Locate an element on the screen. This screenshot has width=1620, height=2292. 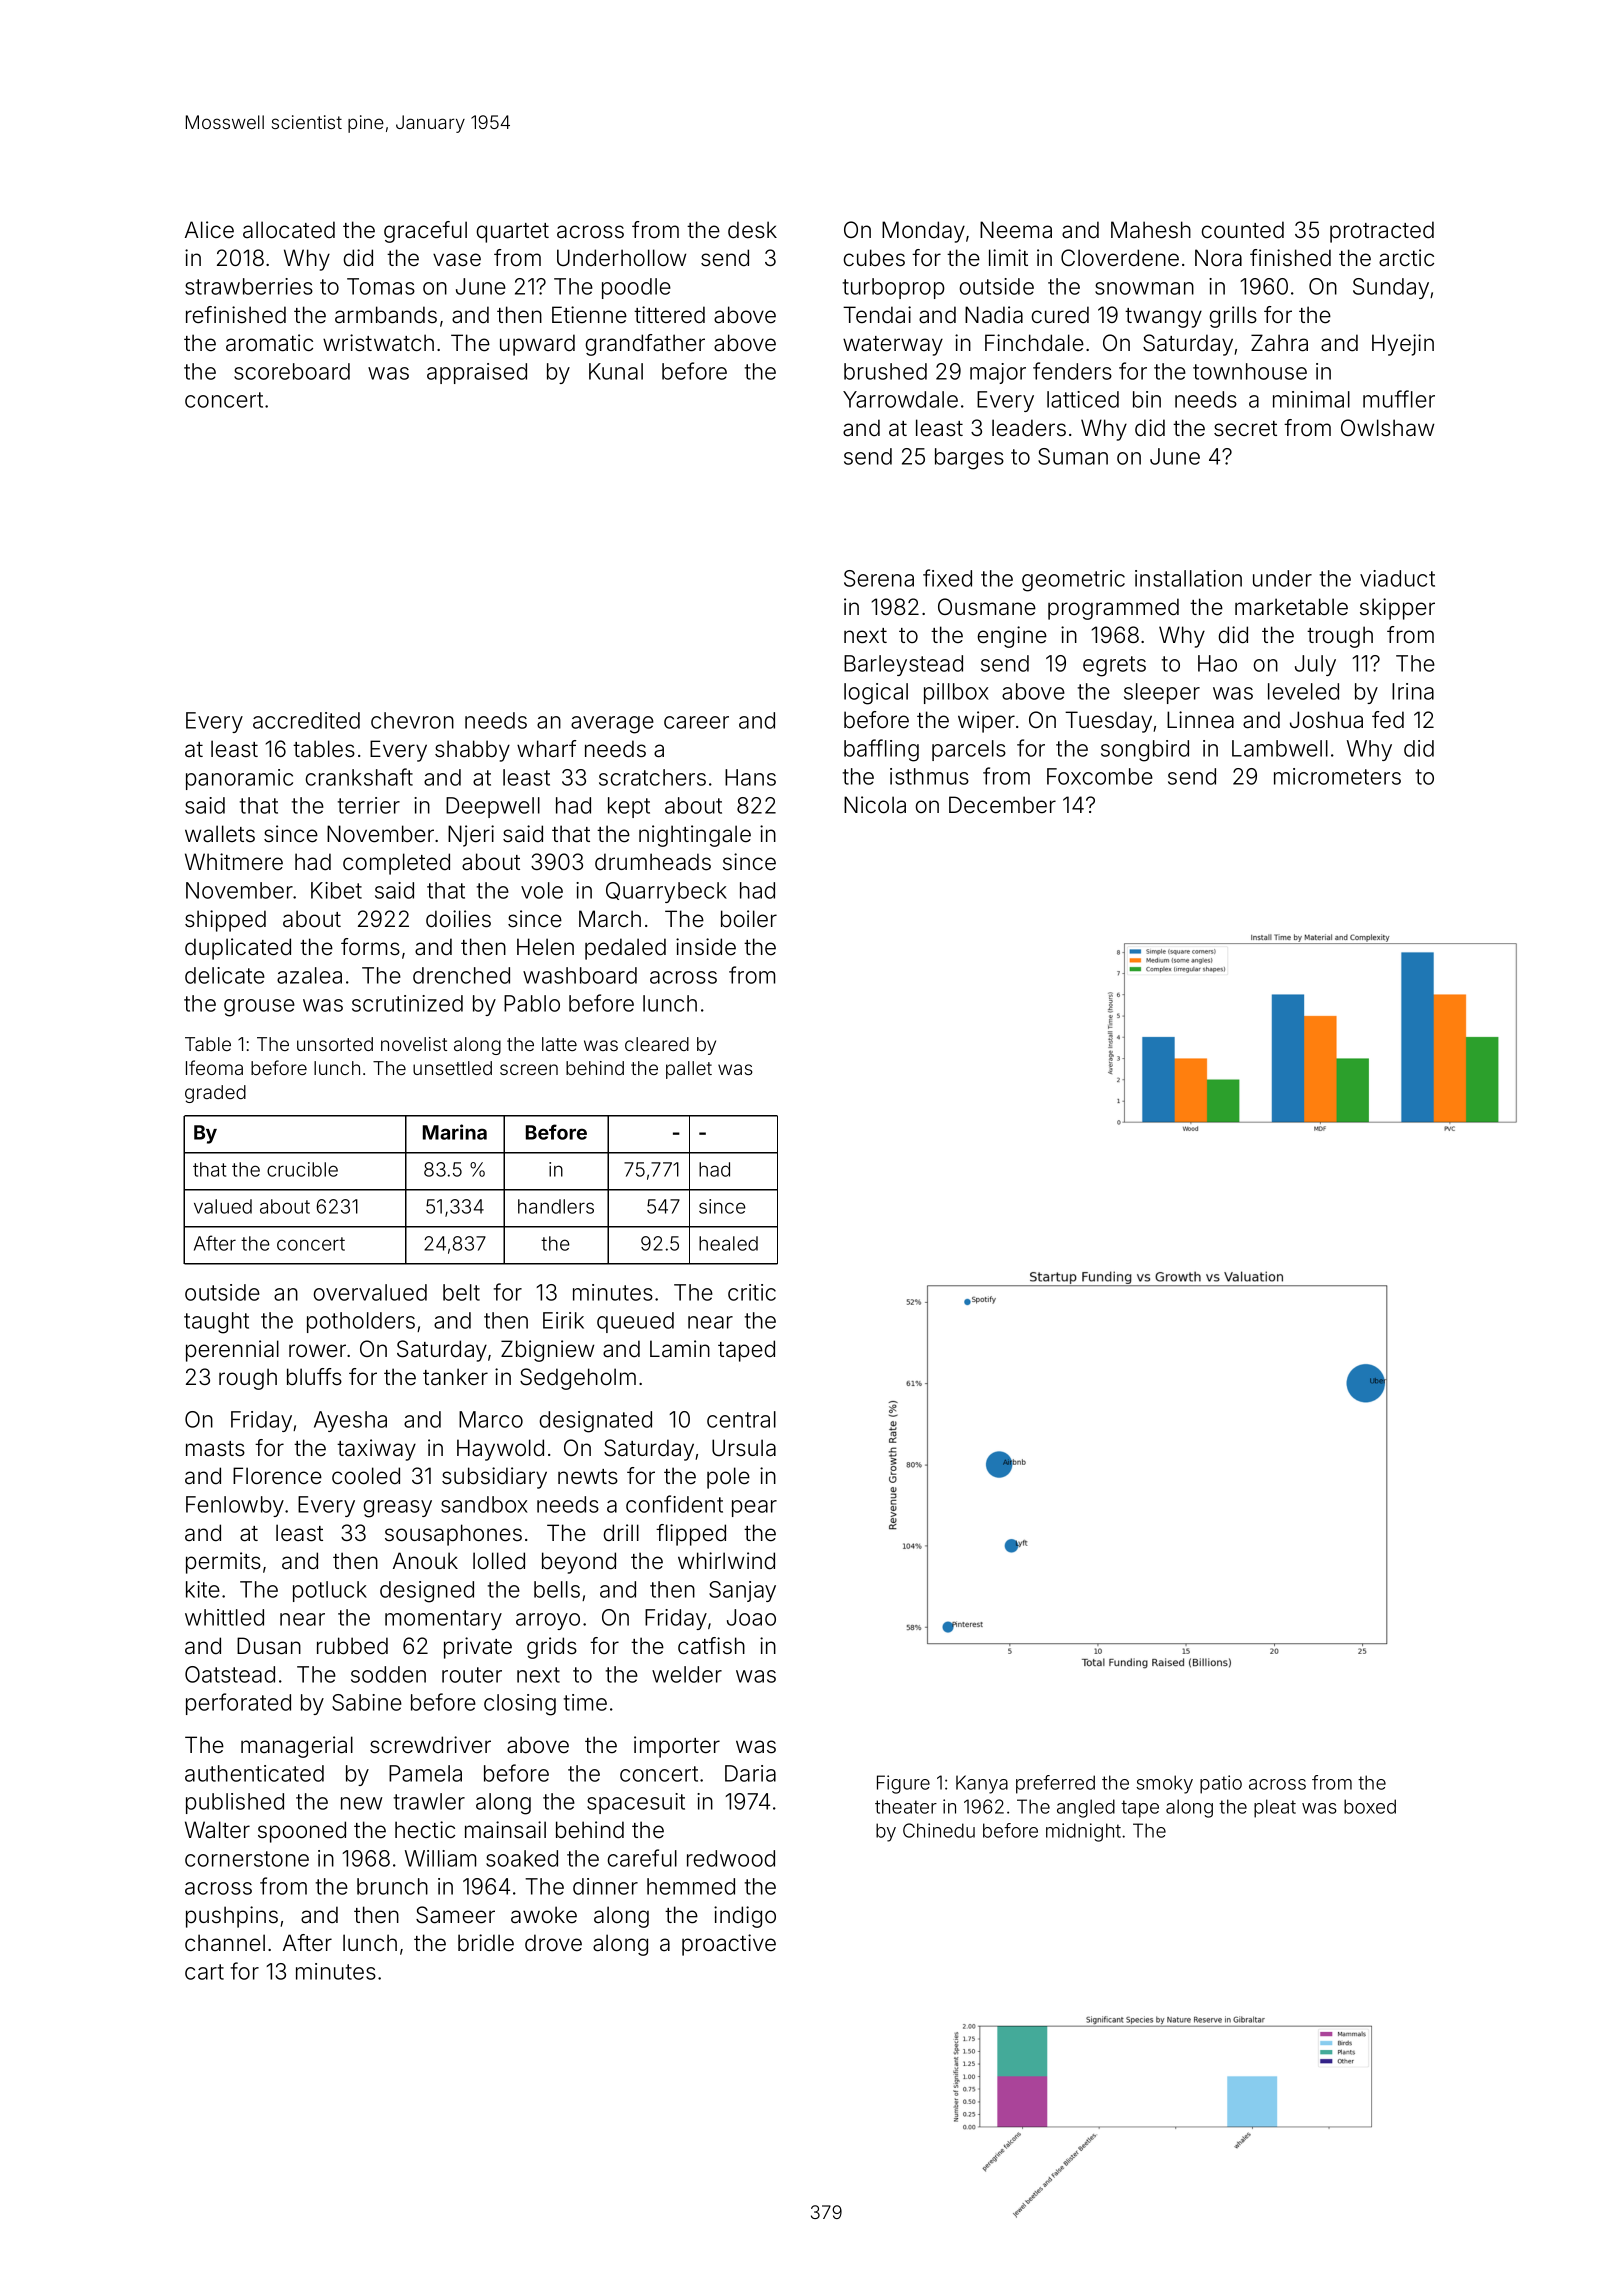
boiler is located at coordinates (749, 919).
